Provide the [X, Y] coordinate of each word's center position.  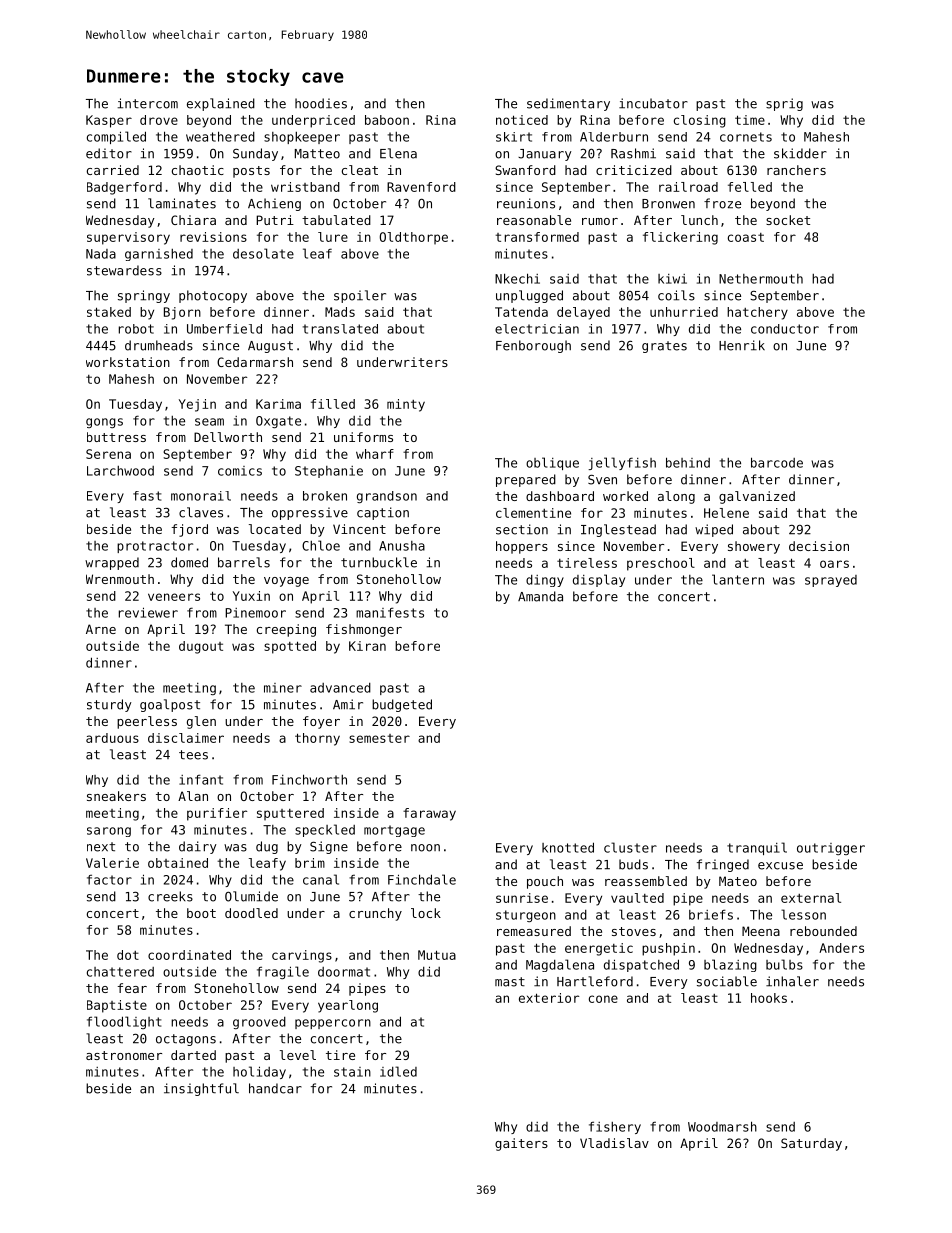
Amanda [540, 596]
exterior [549, 998]
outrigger [831, 849]
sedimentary [568, 104]
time [750, 120]
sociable [727, 981]
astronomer [124, 1055]
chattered [120, 972]
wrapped [112, 563]
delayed [583, 313]
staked [109, 312]
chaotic [198, 170]
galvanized [757, 497]
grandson [387, 497]
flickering [680, 238]
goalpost [170, 705]
